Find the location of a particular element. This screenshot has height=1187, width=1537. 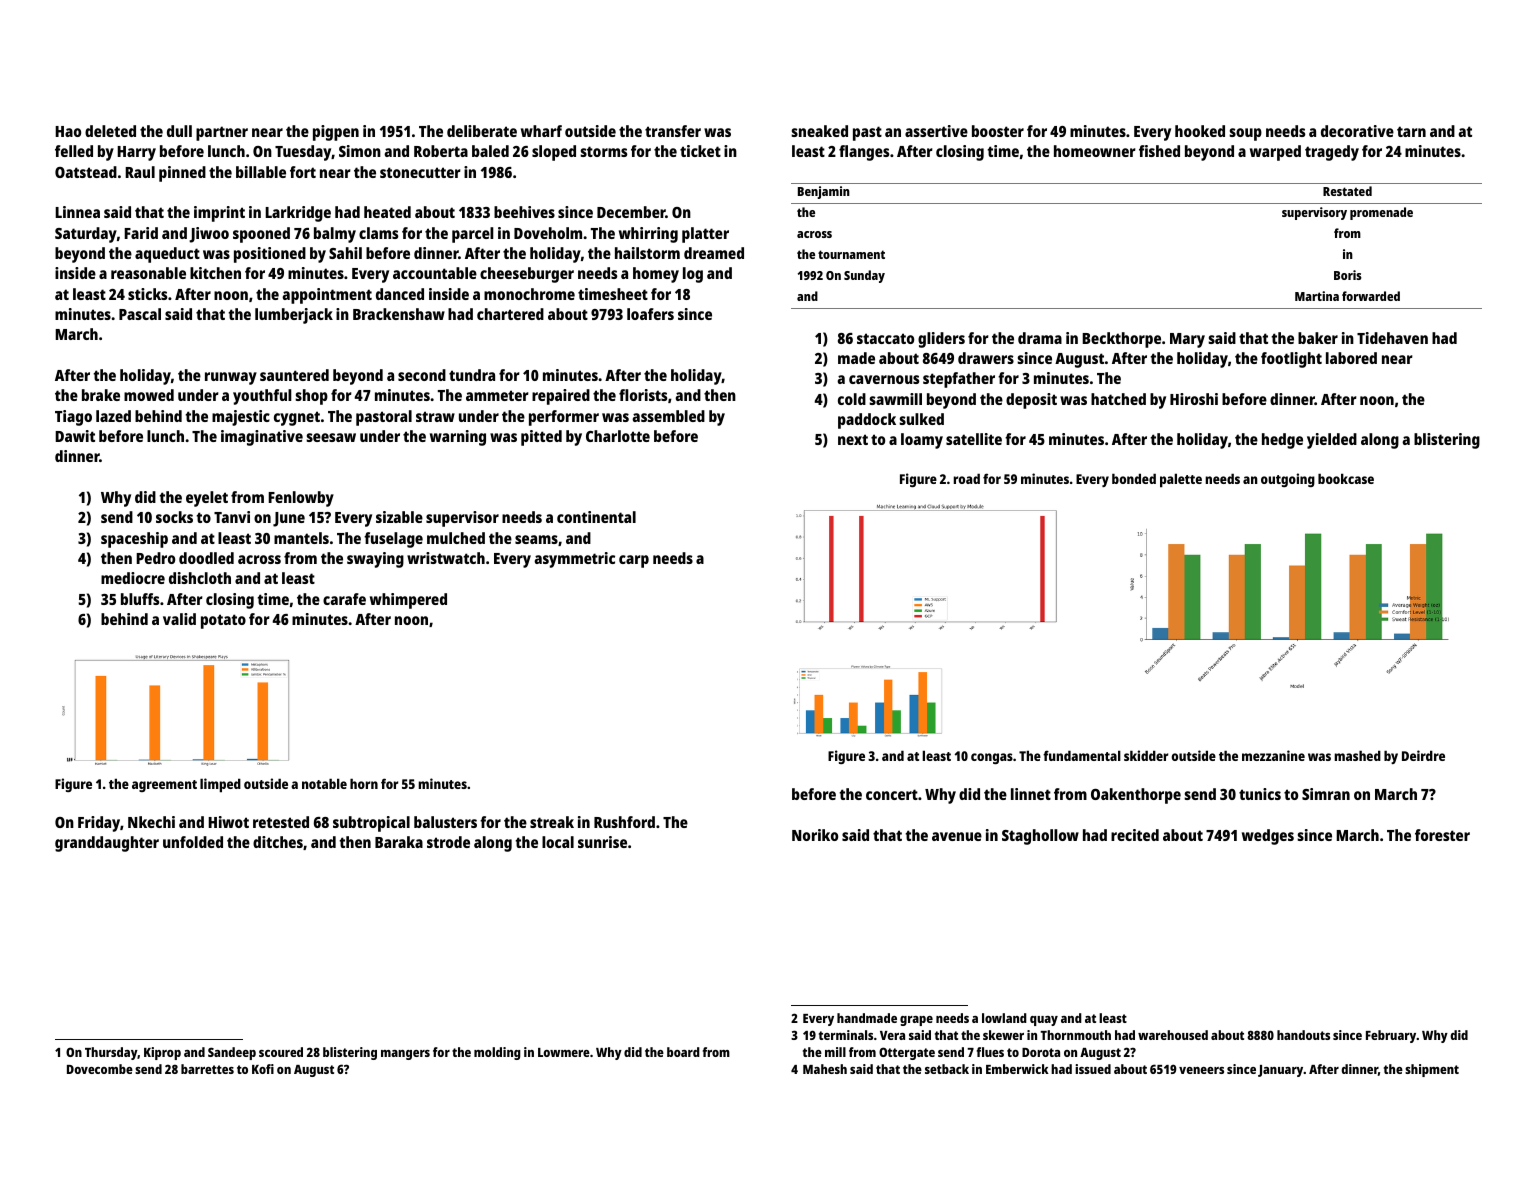

footlight is located at coordinates (1291, 360).
